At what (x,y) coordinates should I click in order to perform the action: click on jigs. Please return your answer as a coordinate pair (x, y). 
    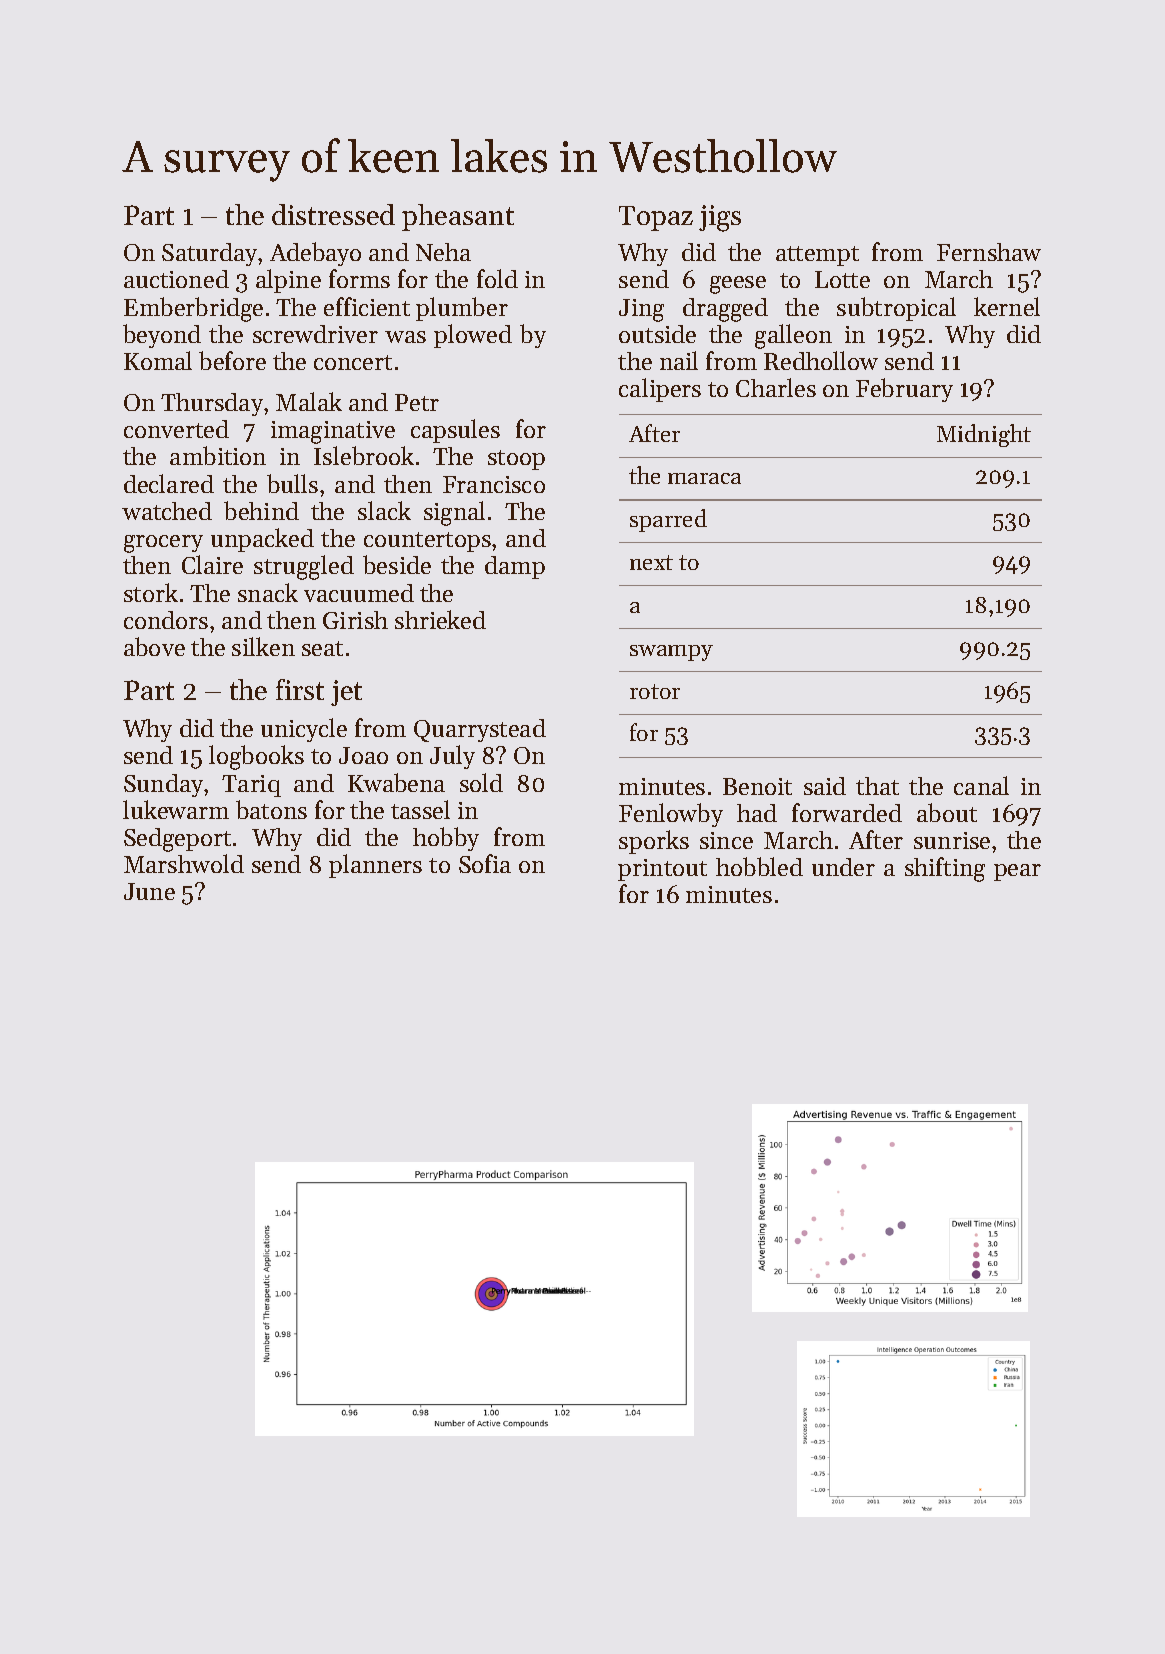
    Looking at the image, I should click on (720, 218).
